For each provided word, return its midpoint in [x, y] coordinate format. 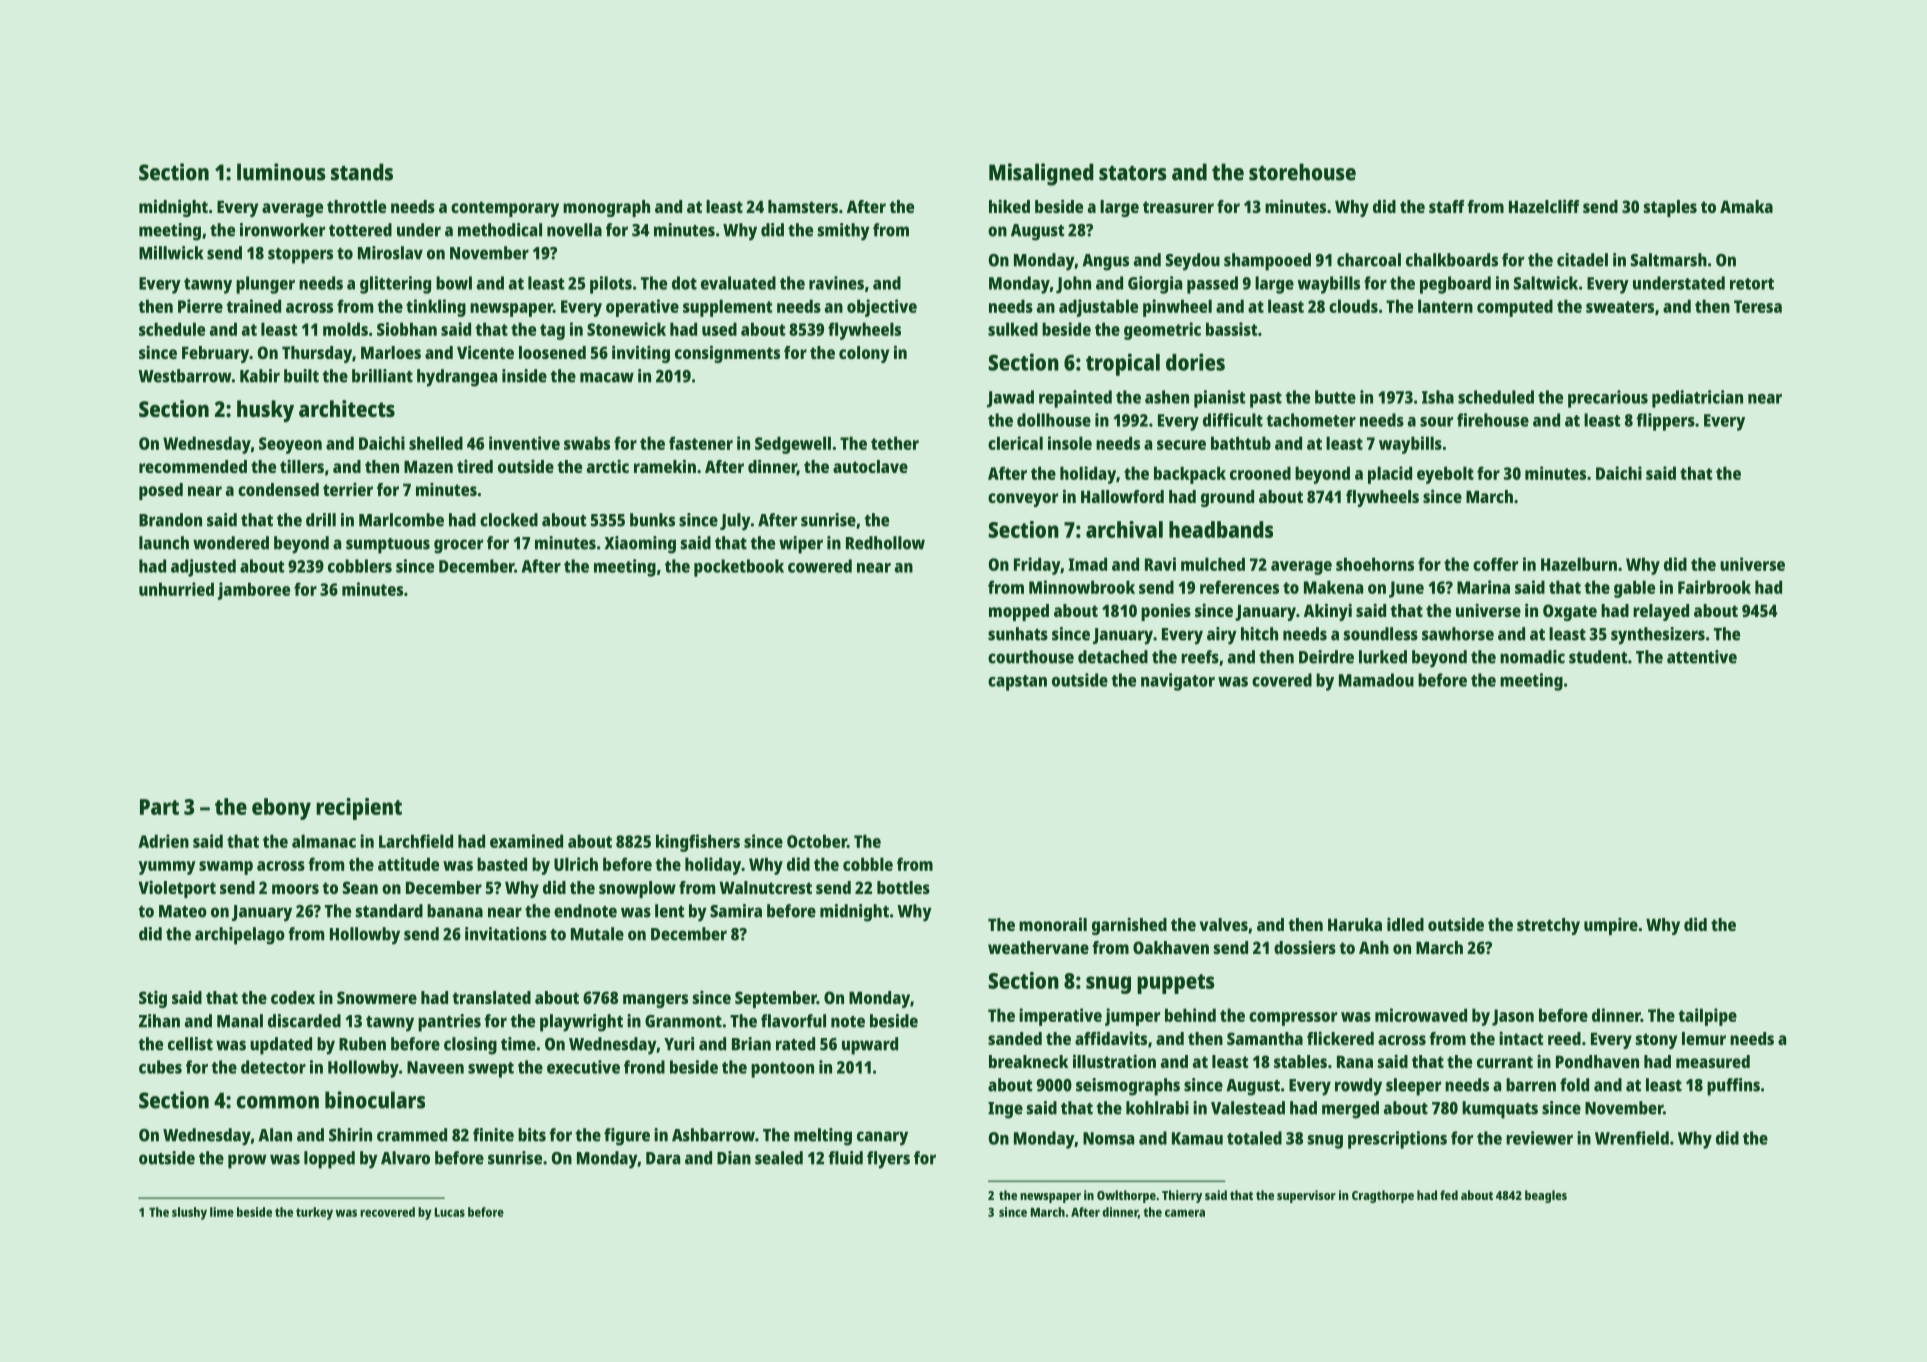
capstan [1017, 683]
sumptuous [388, 546]
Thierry [1182, 1196]
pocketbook [739, 568]
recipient [359, 809]
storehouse [1302, 172]
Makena [1333, 587]
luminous [281, 172]
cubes [160, 1067]
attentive [1702, 657]
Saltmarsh [1669, 260]
